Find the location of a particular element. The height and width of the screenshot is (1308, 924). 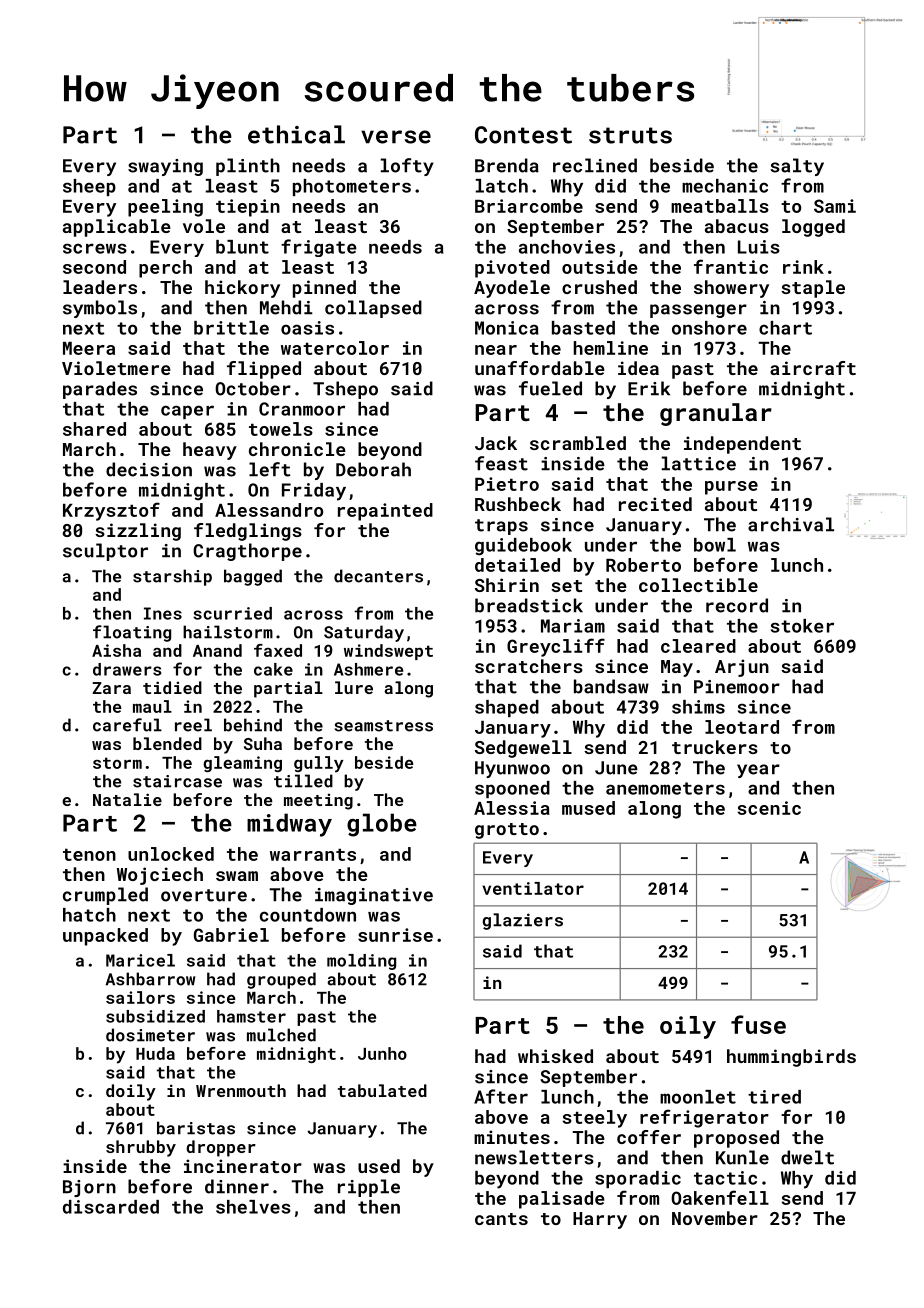

parades is located at coordinates (100, 390).
